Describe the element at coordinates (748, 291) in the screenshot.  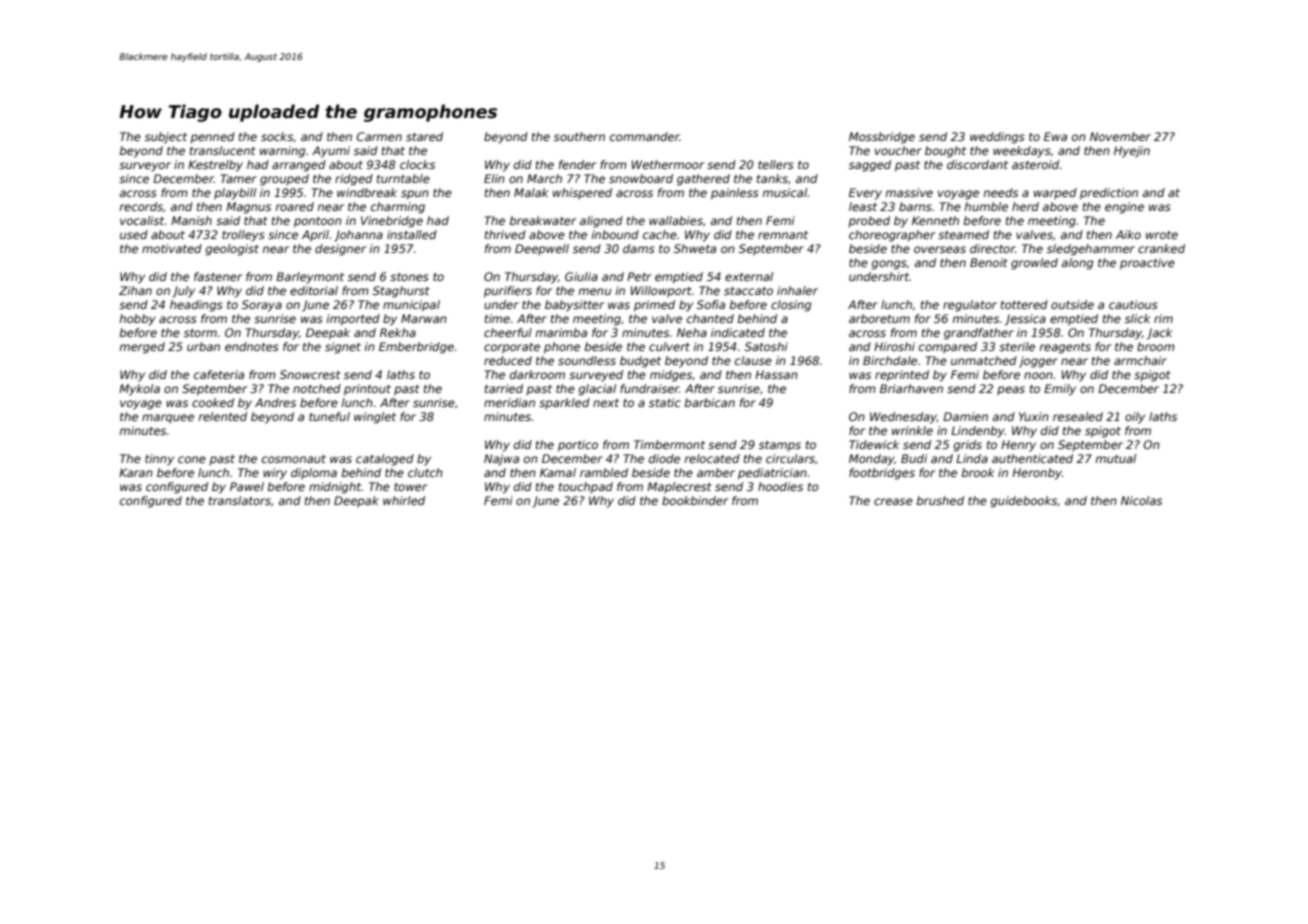
I see `staccato` at that location.
